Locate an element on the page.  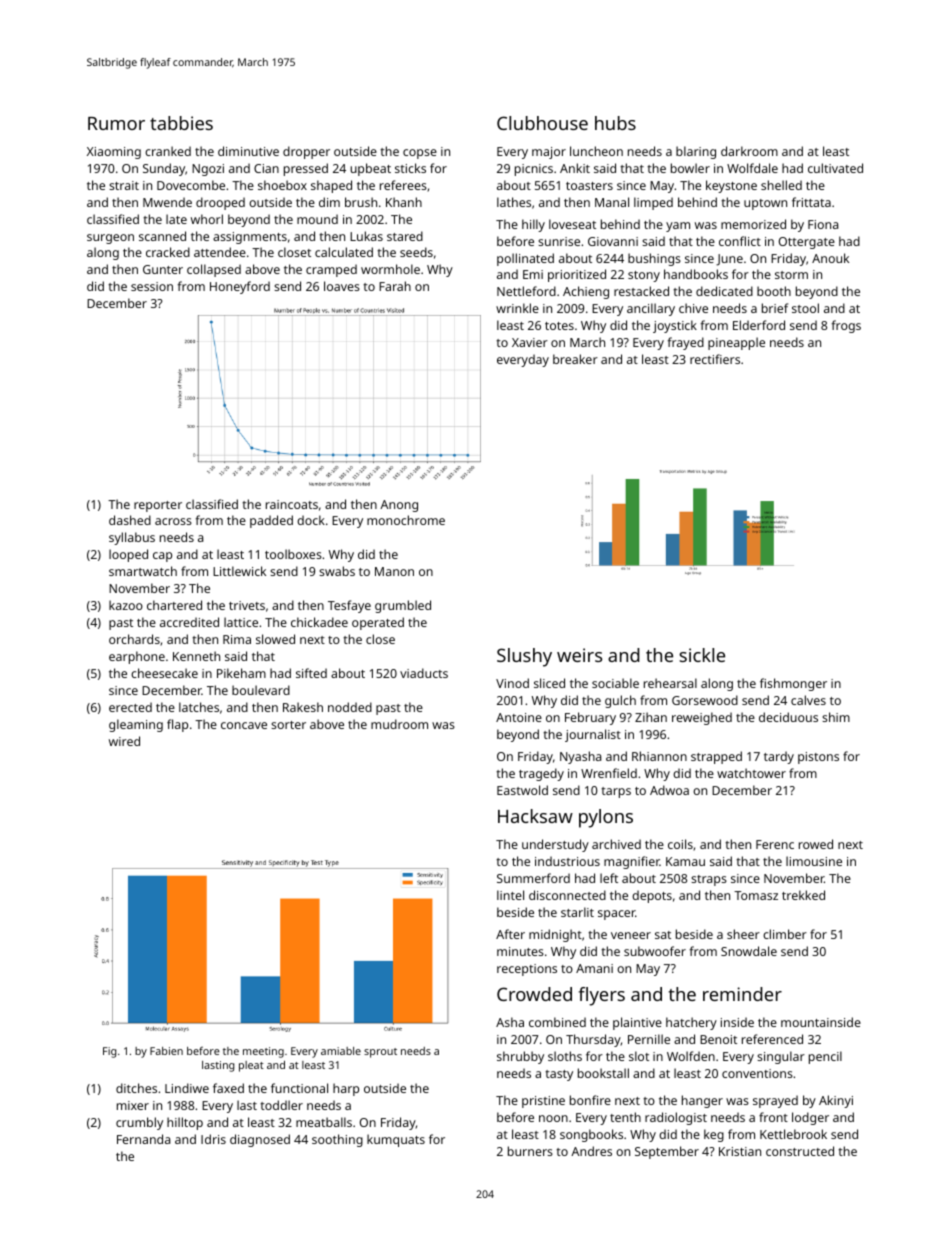
raincoats is located at coordinates (292, 504).
